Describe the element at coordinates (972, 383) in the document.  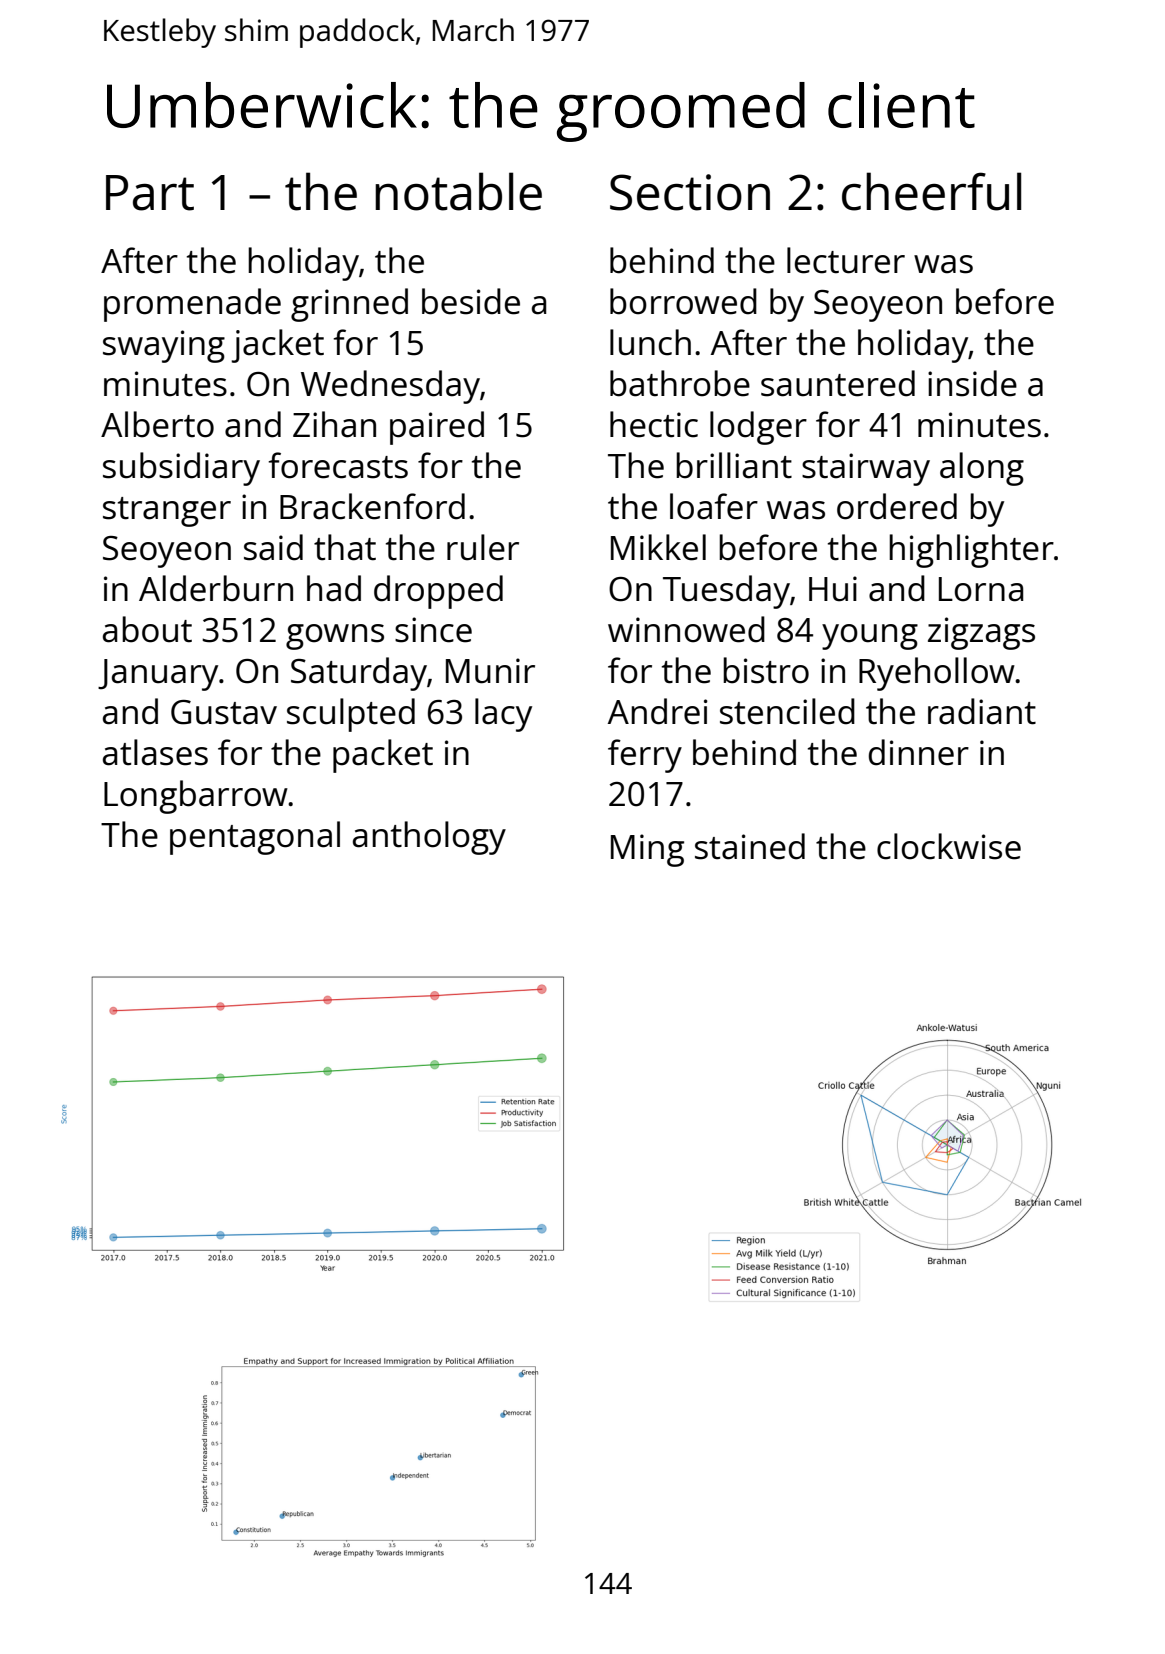
I see `inside` at that location.
